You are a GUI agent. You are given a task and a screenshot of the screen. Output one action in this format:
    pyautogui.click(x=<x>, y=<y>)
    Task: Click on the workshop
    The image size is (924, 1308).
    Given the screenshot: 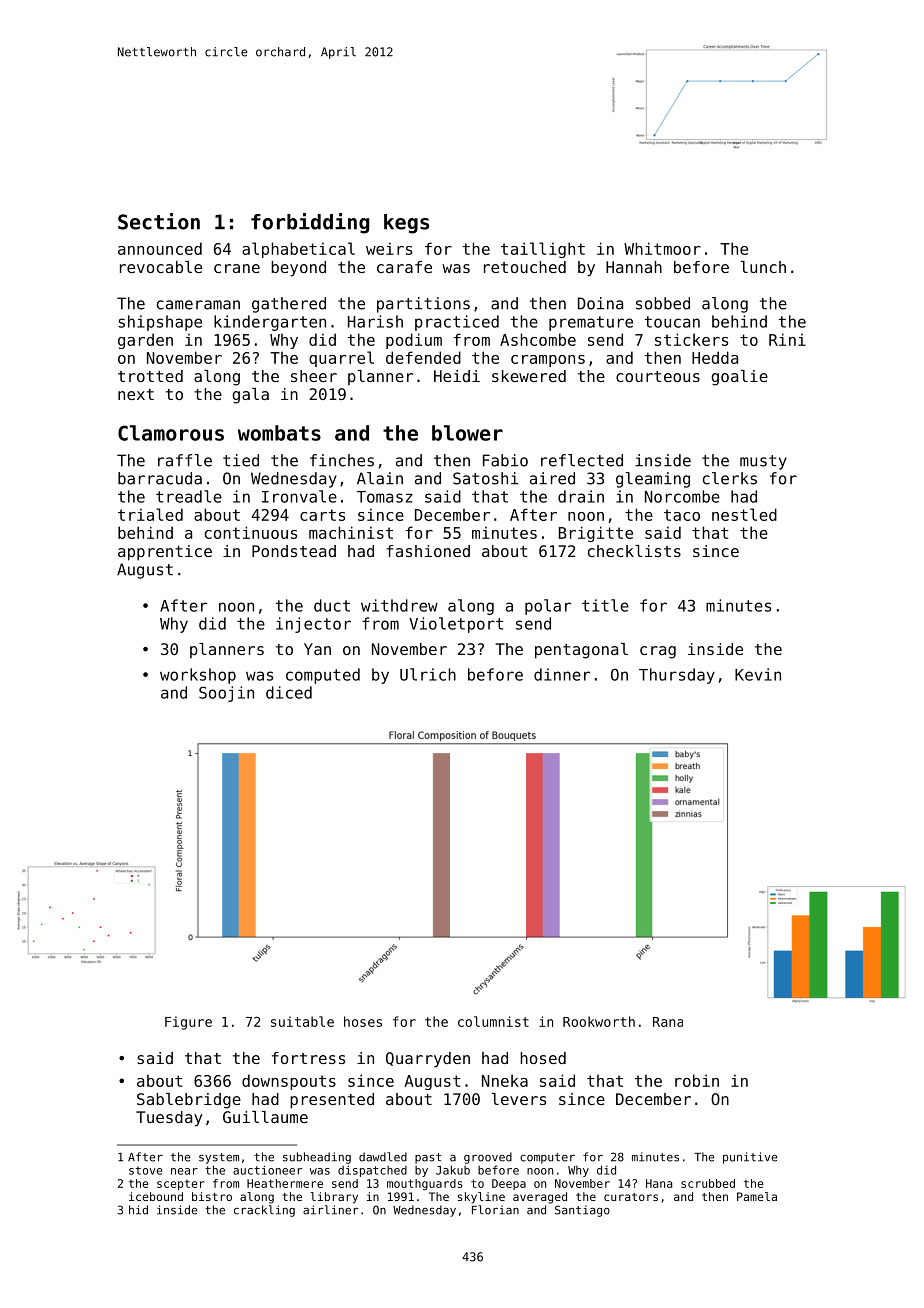 What is the action you would take?
    pyautogui.click(x=198, y=676)
